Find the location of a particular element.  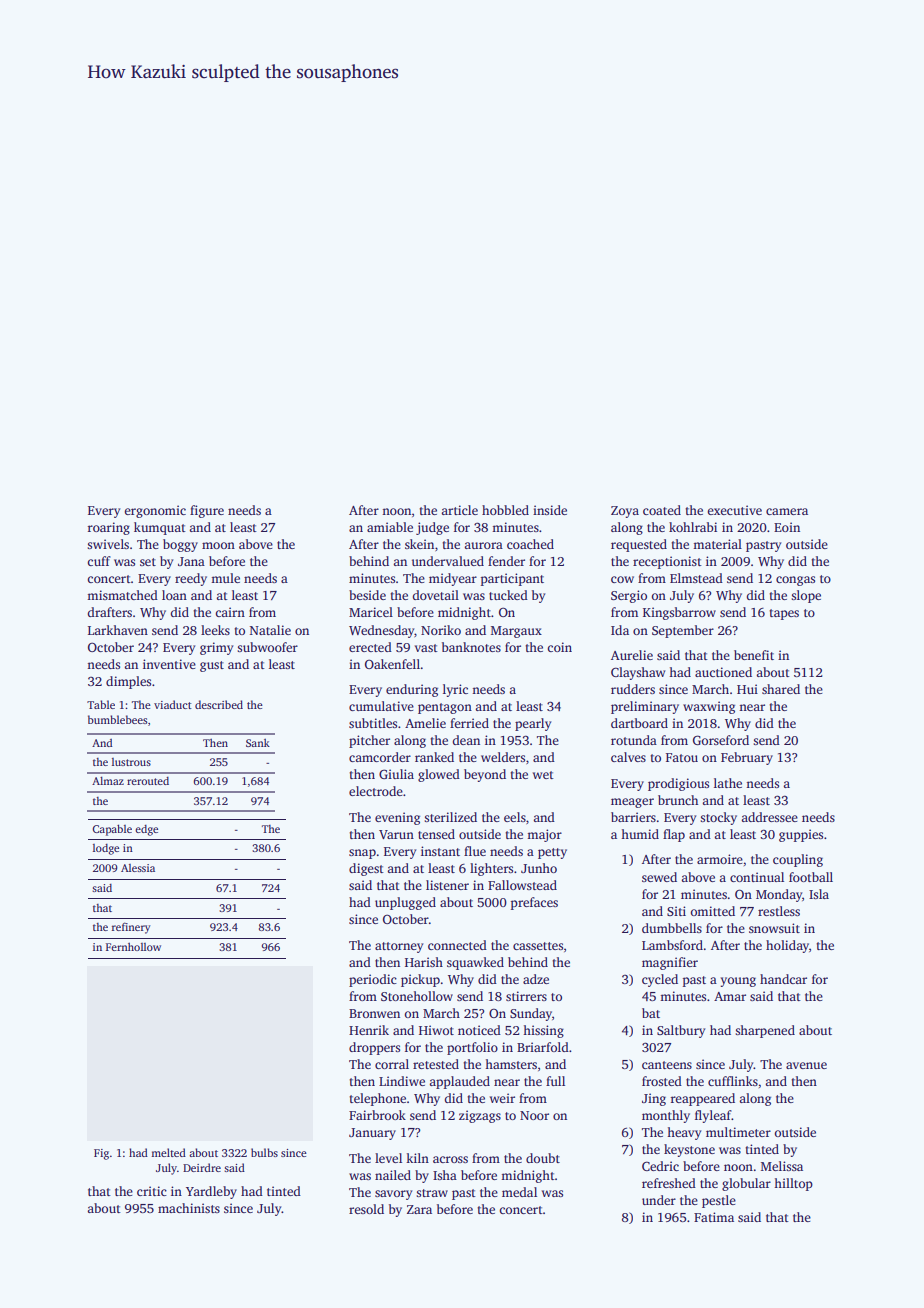

edge is located at coordinates (146, 830).
